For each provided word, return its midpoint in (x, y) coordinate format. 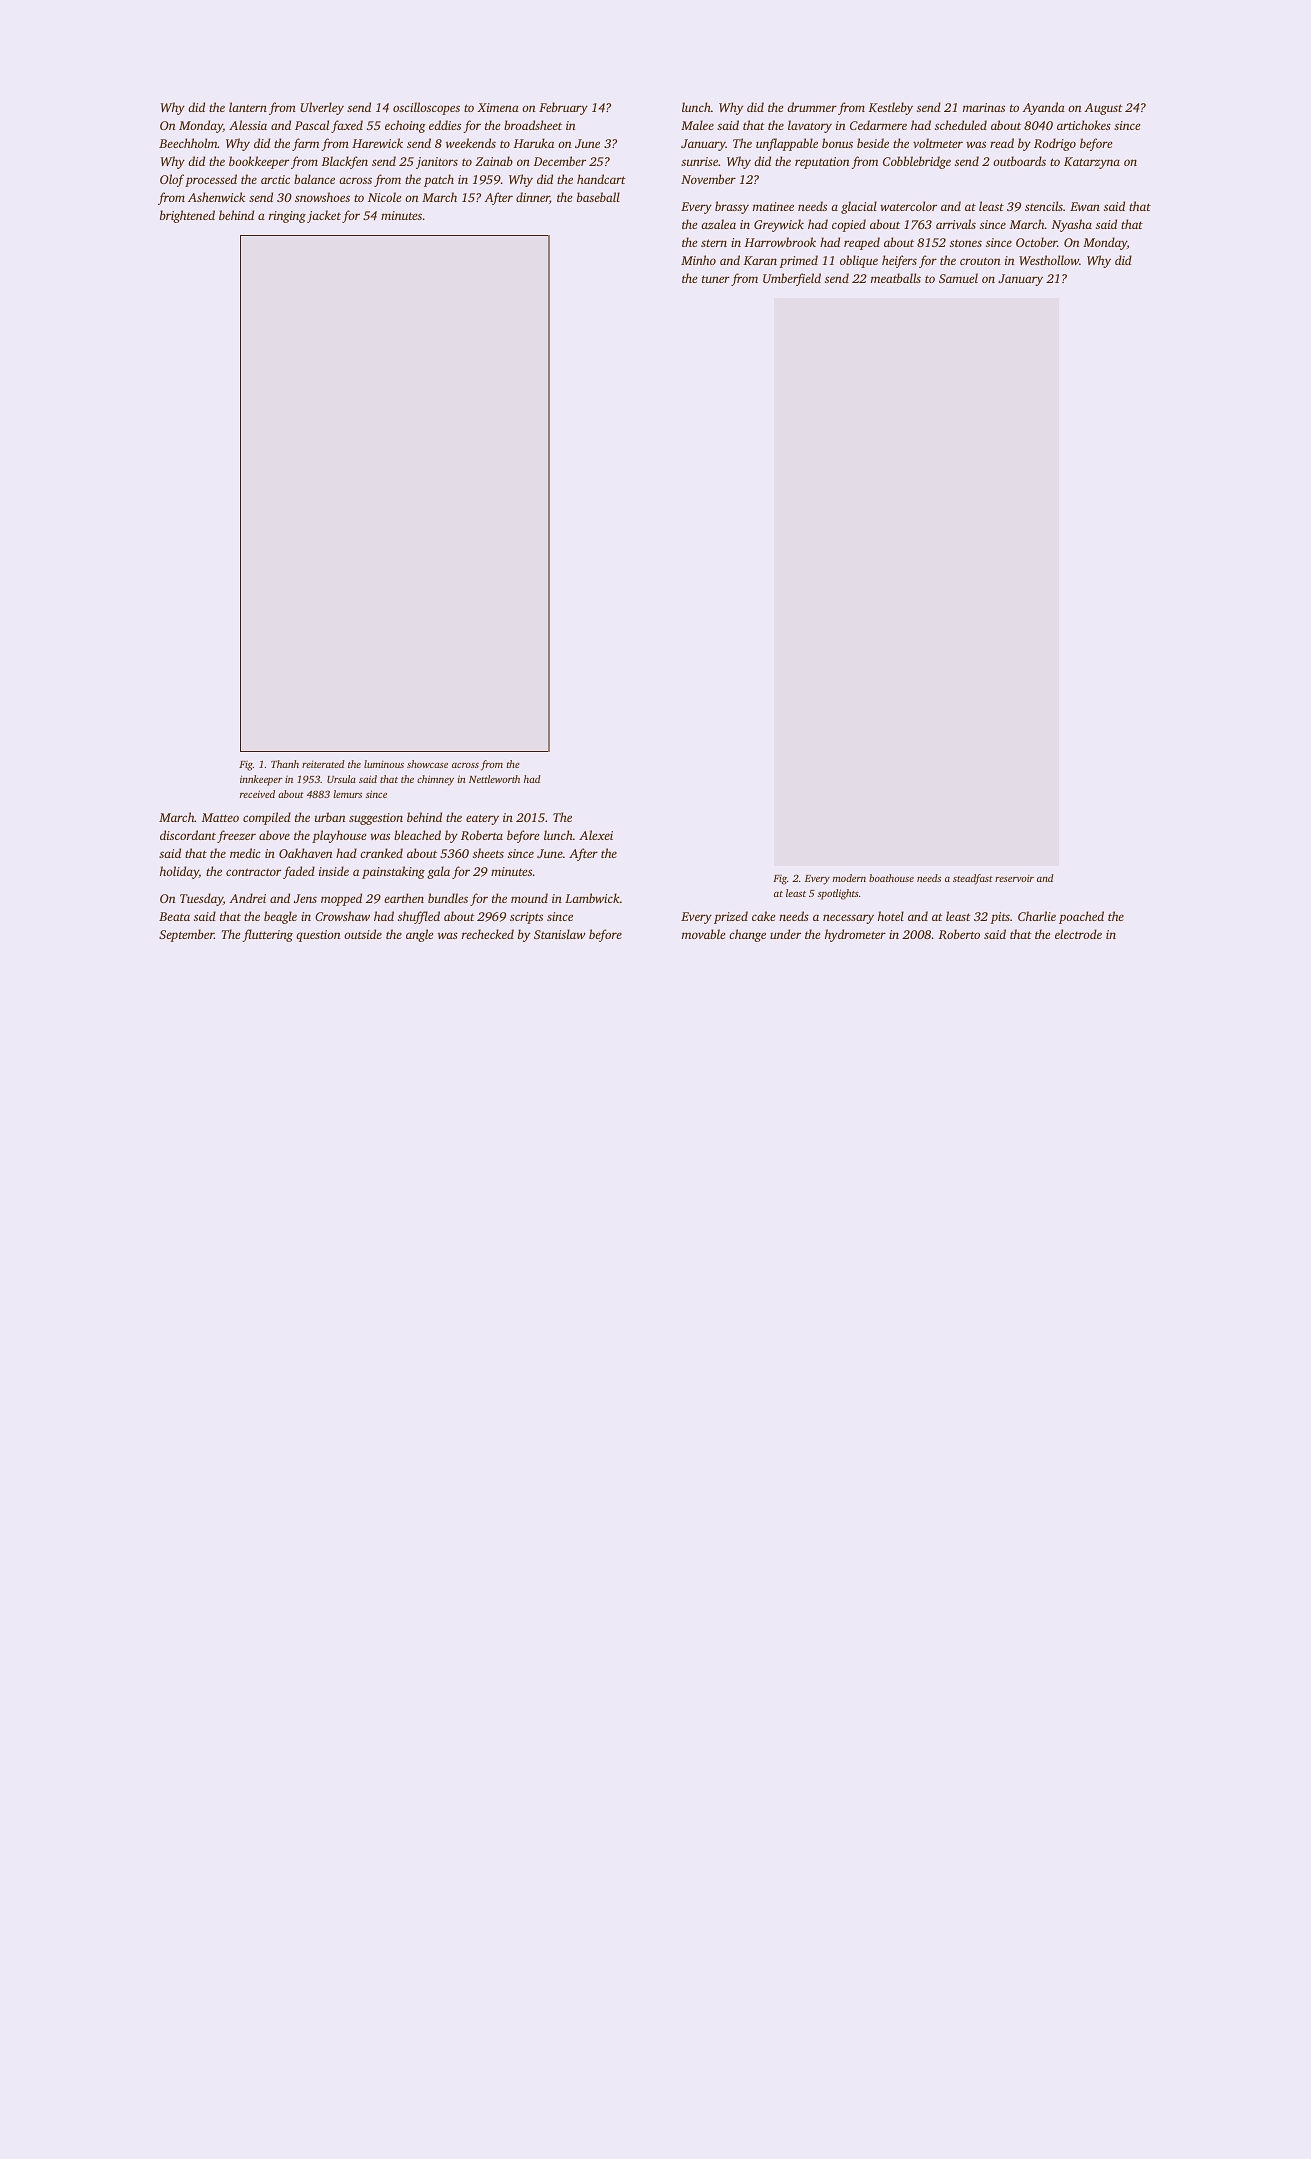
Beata (174, 916)
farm (305, 144)
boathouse (891, 878)
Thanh (285, 764)
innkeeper (261, 780)
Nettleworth (494, 779)
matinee (773, 206)
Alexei (596, 835)
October (1036, 242)
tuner (716, 279)
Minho (698, 260)
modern (849, 878)
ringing (287, 217)
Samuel (958, 278)
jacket (324, 216)
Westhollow (1049, 260)
